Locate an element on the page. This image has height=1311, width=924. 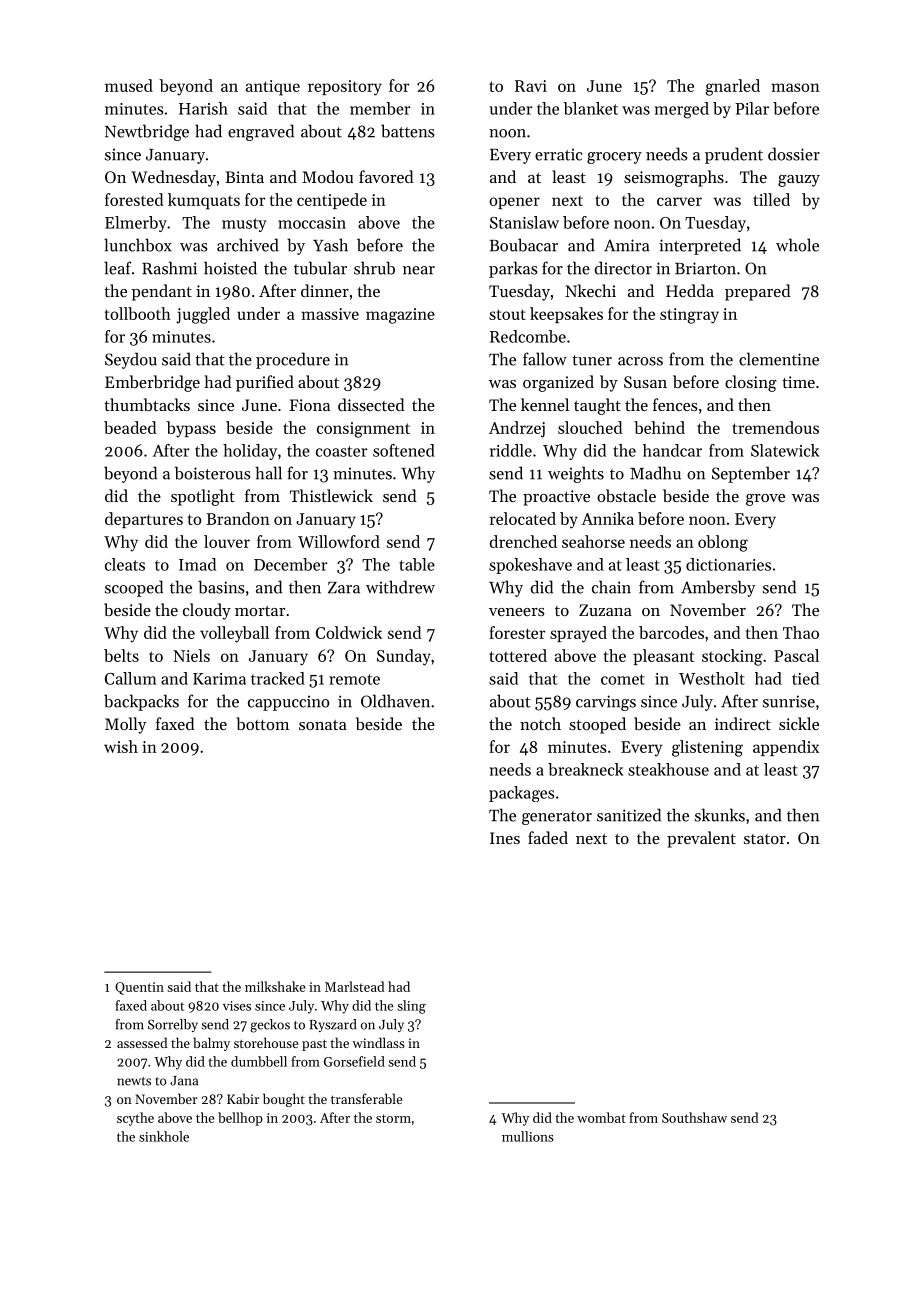
Harish is located at coordinates (203, 108).
